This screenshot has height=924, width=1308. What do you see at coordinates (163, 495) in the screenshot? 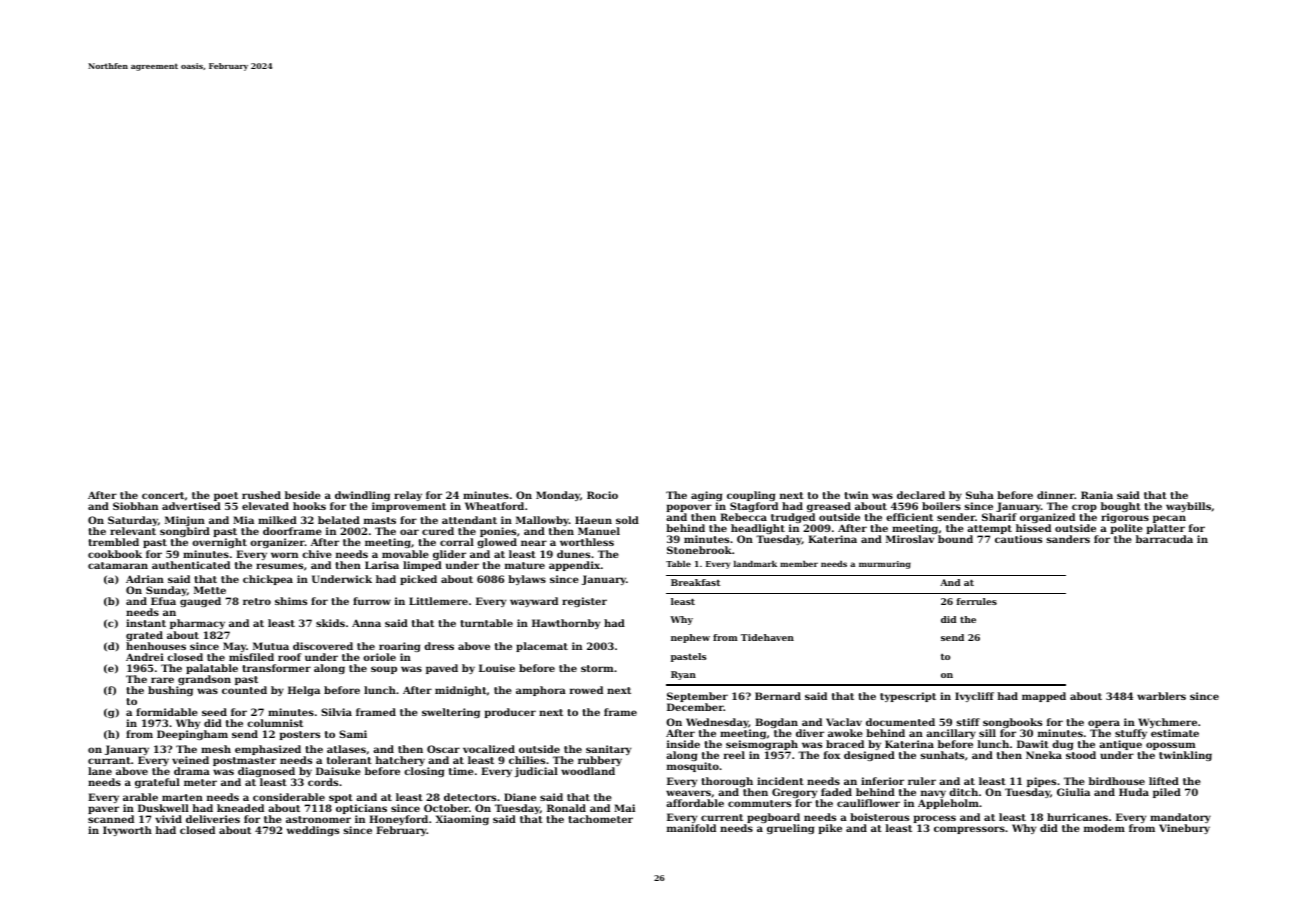
I see `concert` at bounding box center [163, 495].
